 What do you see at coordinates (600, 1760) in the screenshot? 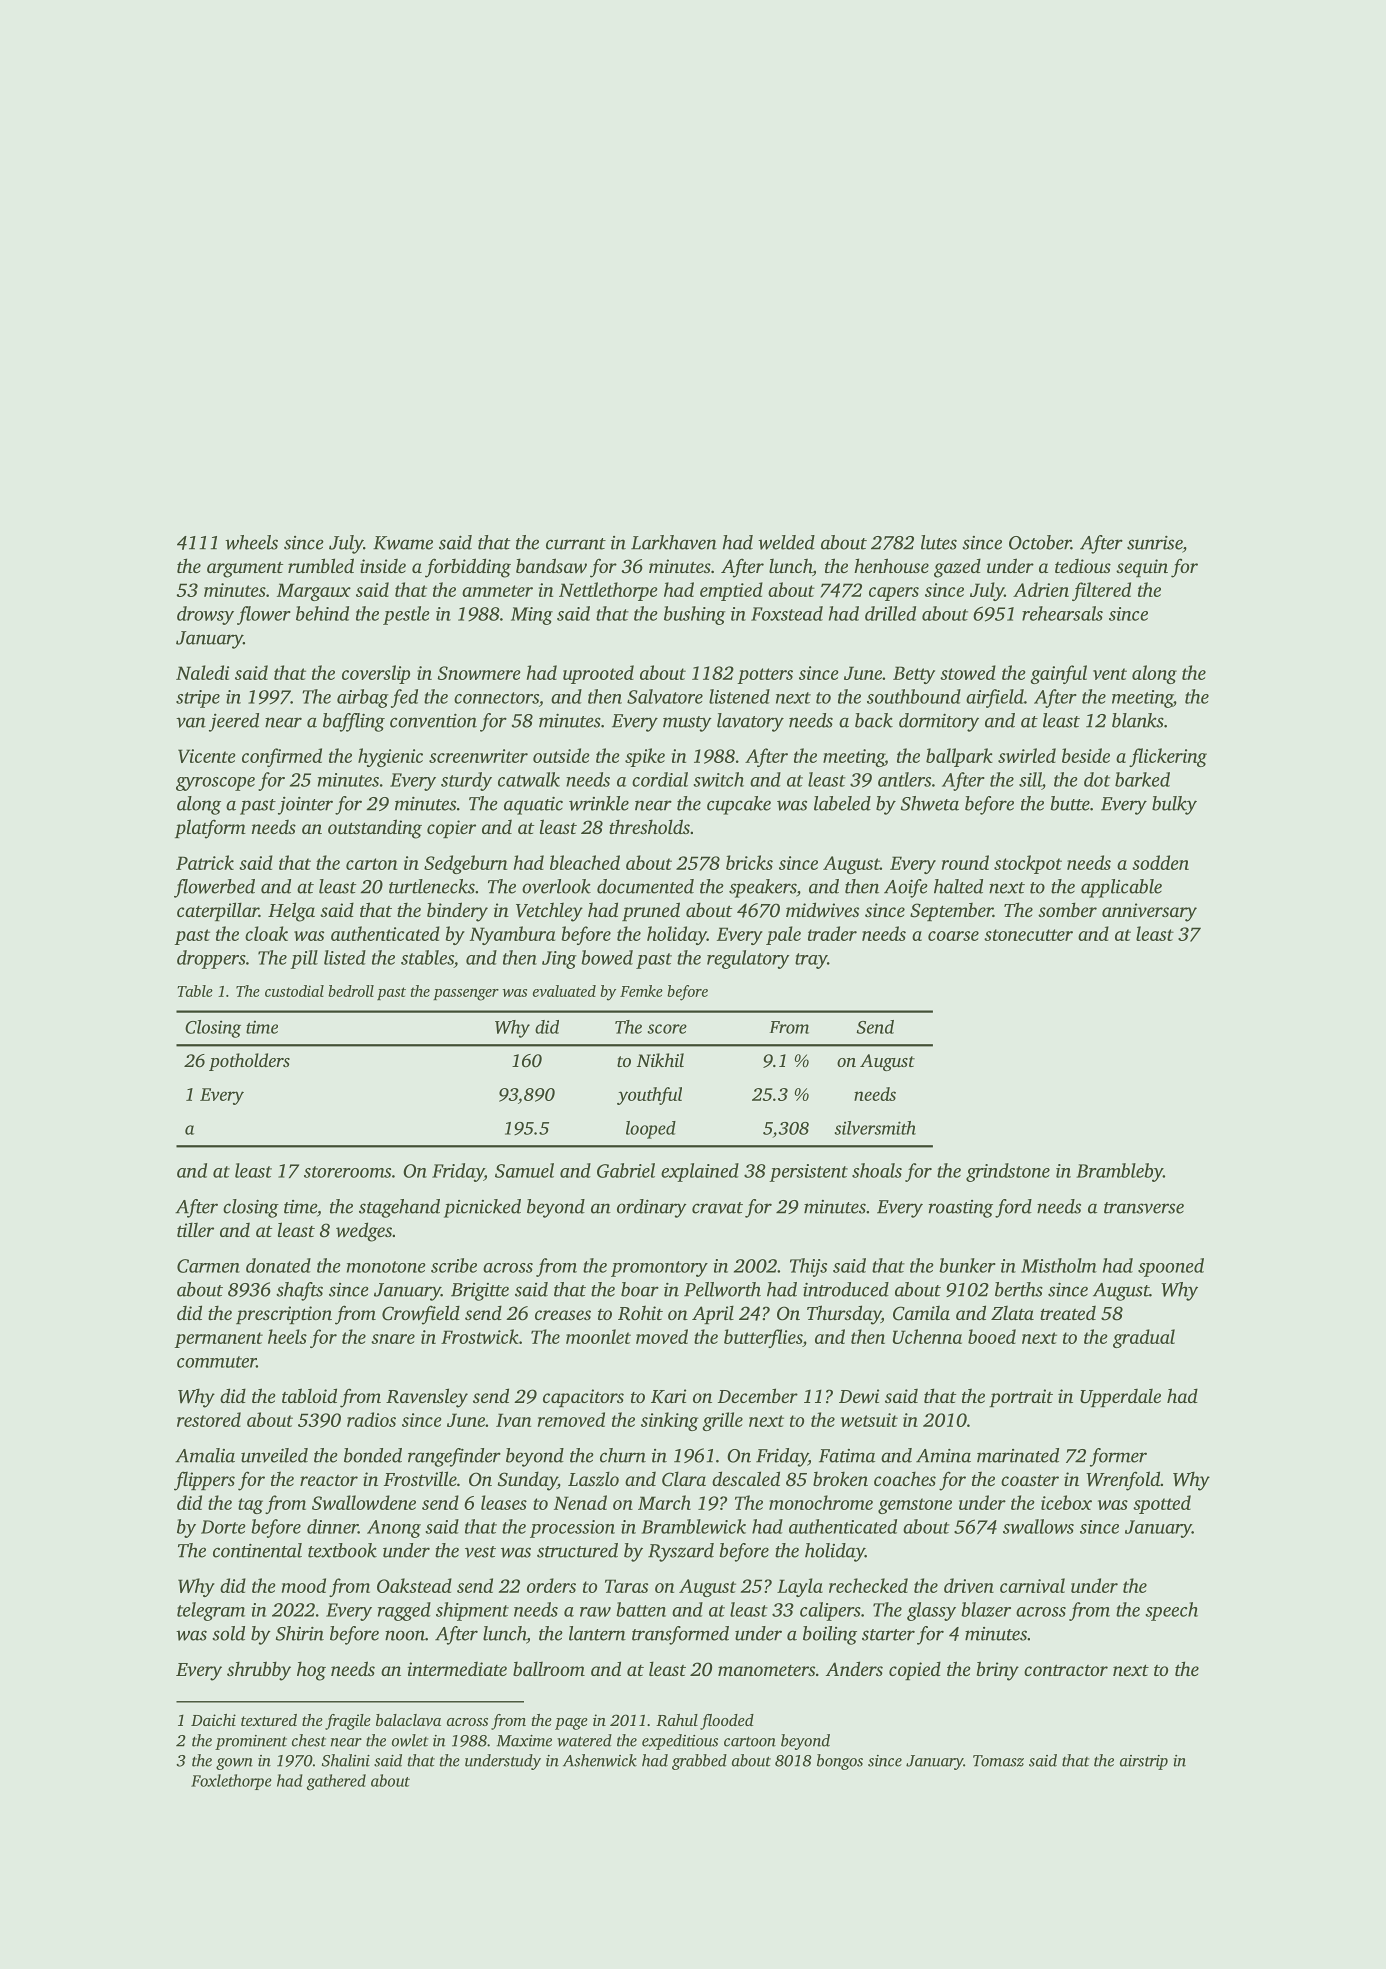
I see `Ashenwick` at bounding box center [600, 1760].
